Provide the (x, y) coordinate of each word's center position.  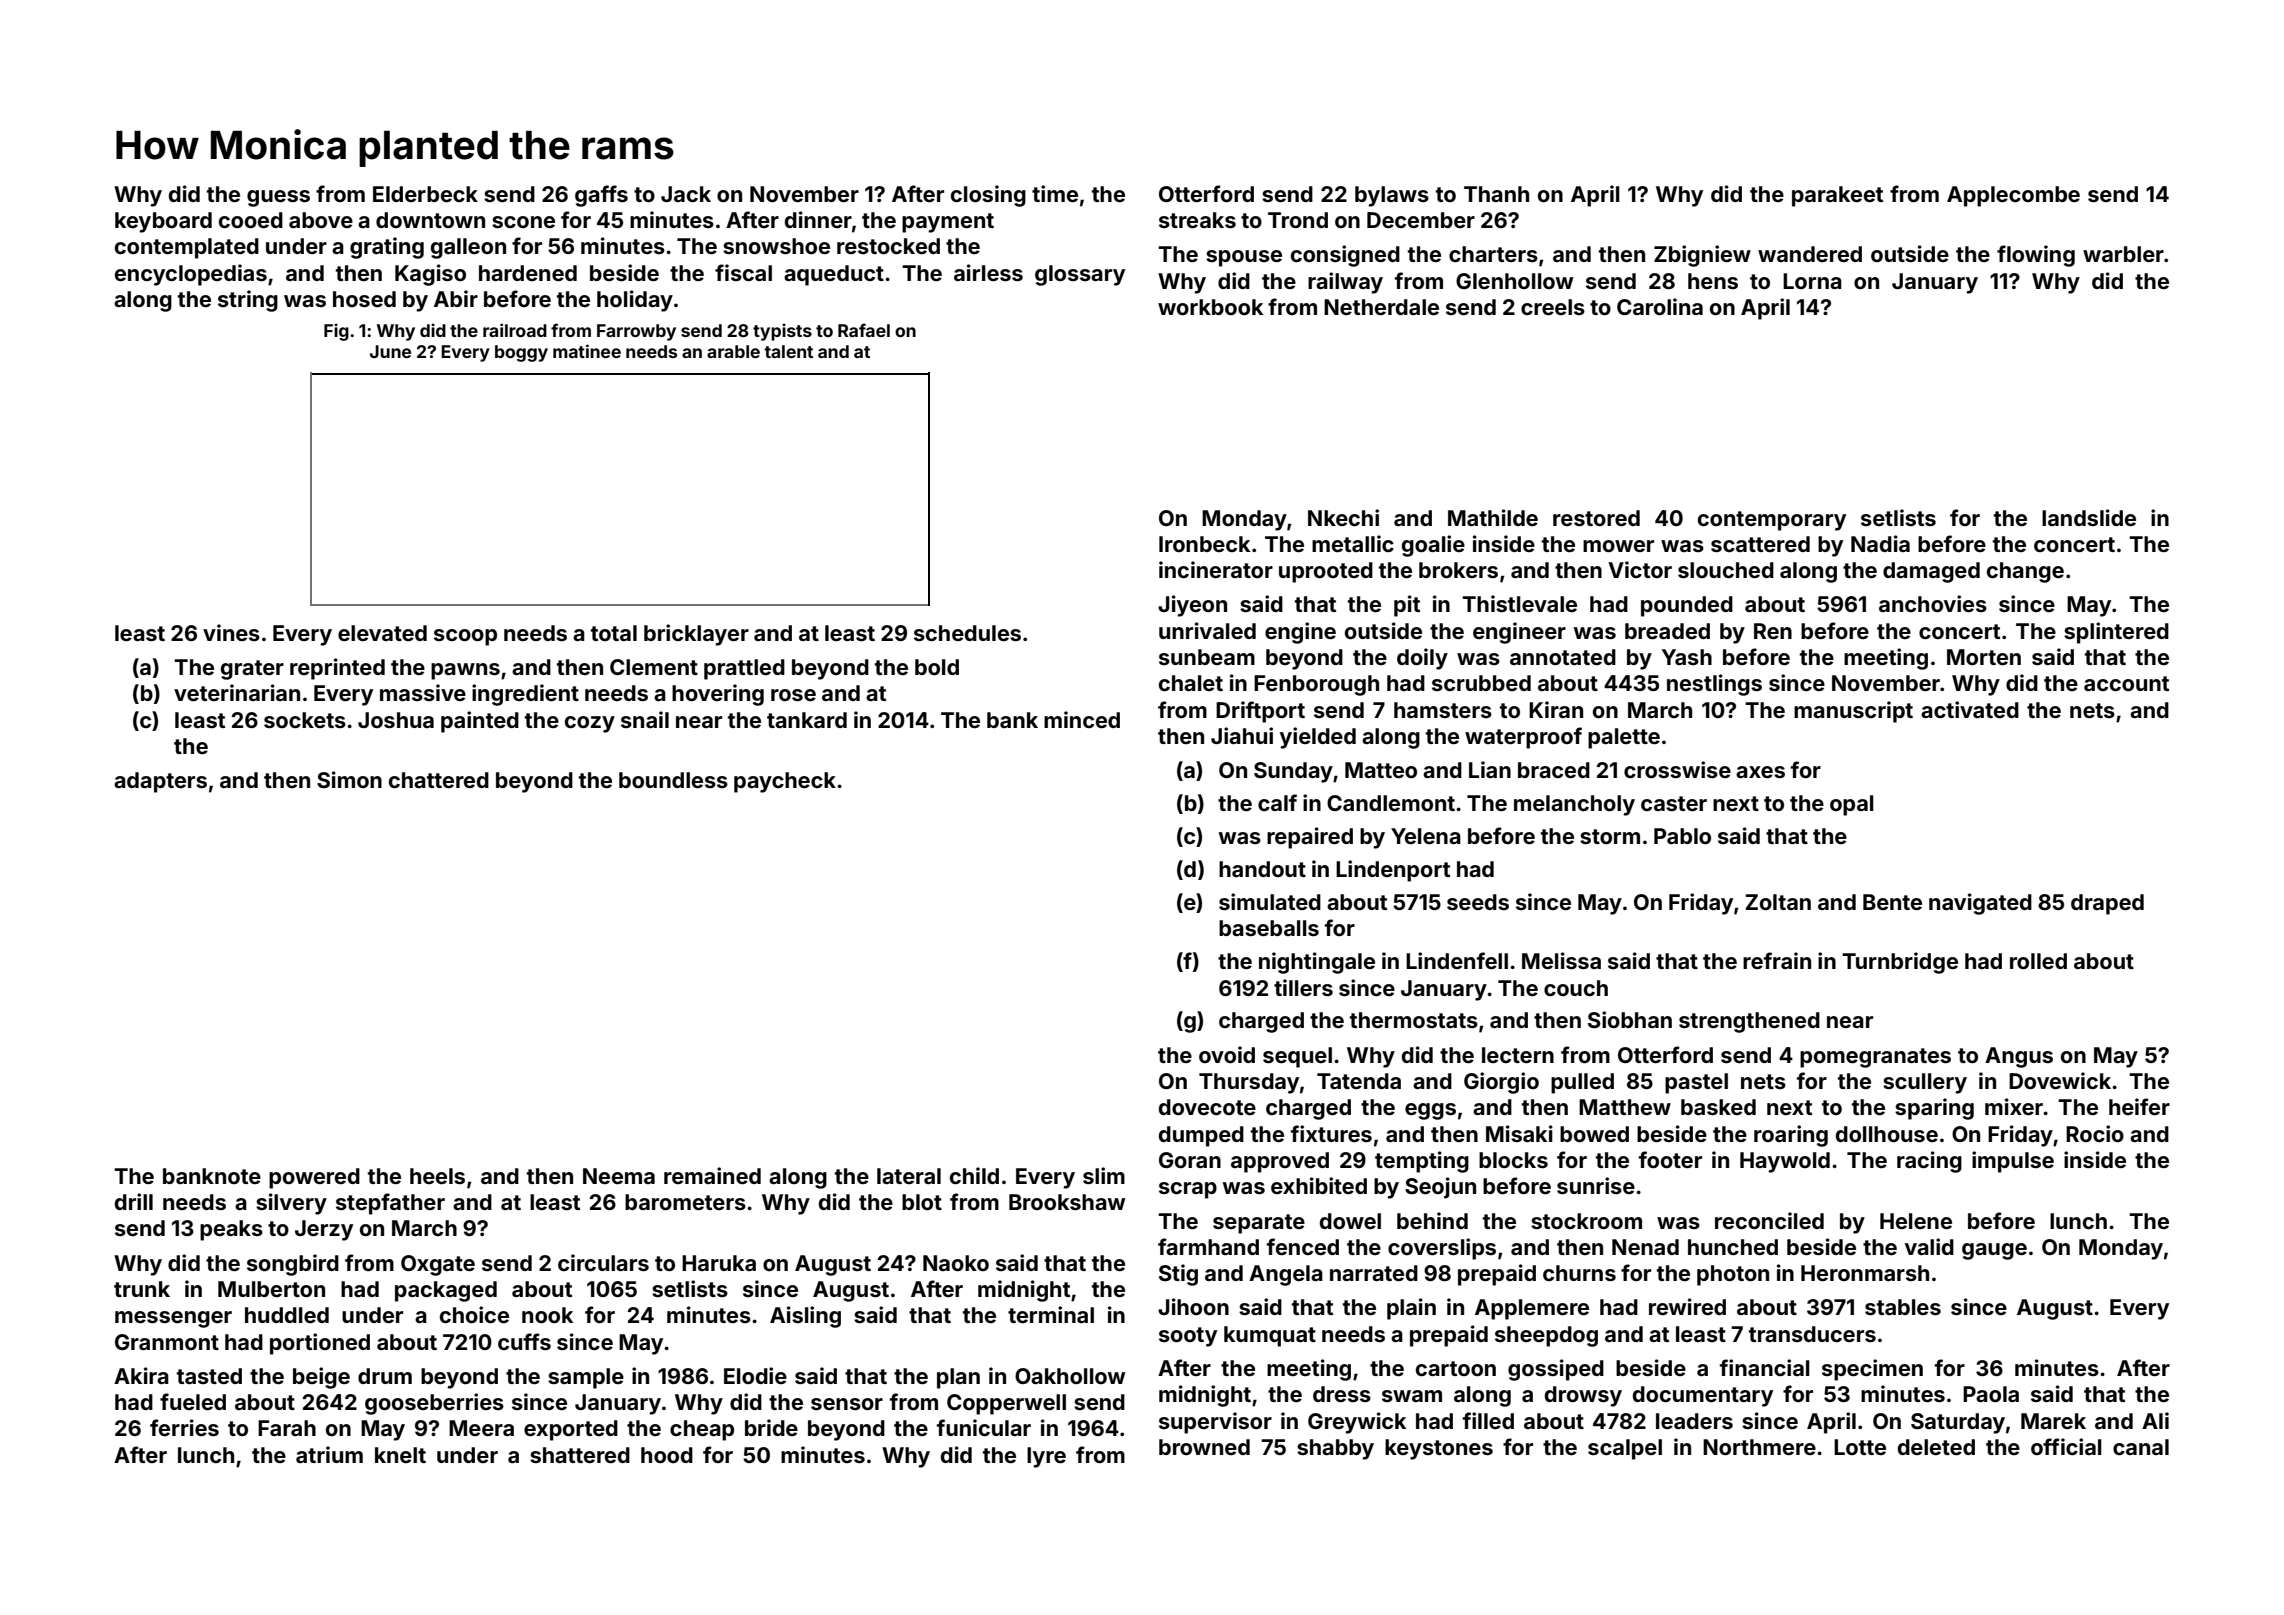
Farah (287, 1428)
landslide (2089, 517)
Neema (619, 1176)
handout (1262, 869)
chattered (439, 780)
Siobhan (1630, 1019)
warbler (2123, 254)
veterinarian (237, 692)
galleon (468, 248)
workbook (1210, 307)
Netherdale (1381, 307)
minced (1082, 719)
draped (2107, 904)
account (2126, 683)
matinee (587, 351)
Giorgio (1501, 1083)
